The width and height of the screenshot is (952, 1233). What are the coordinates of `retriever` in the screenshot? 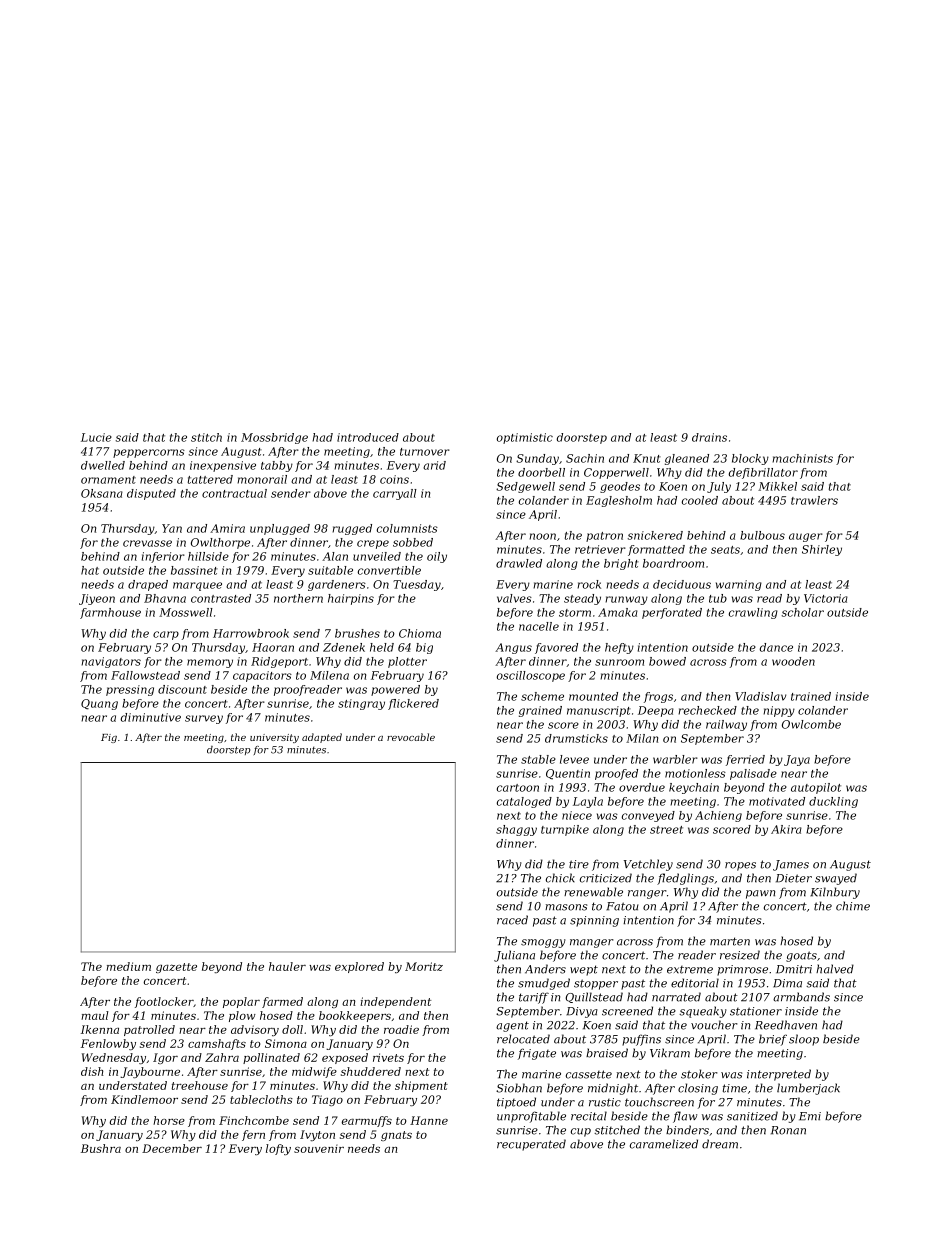 It's located at (600, 549).
